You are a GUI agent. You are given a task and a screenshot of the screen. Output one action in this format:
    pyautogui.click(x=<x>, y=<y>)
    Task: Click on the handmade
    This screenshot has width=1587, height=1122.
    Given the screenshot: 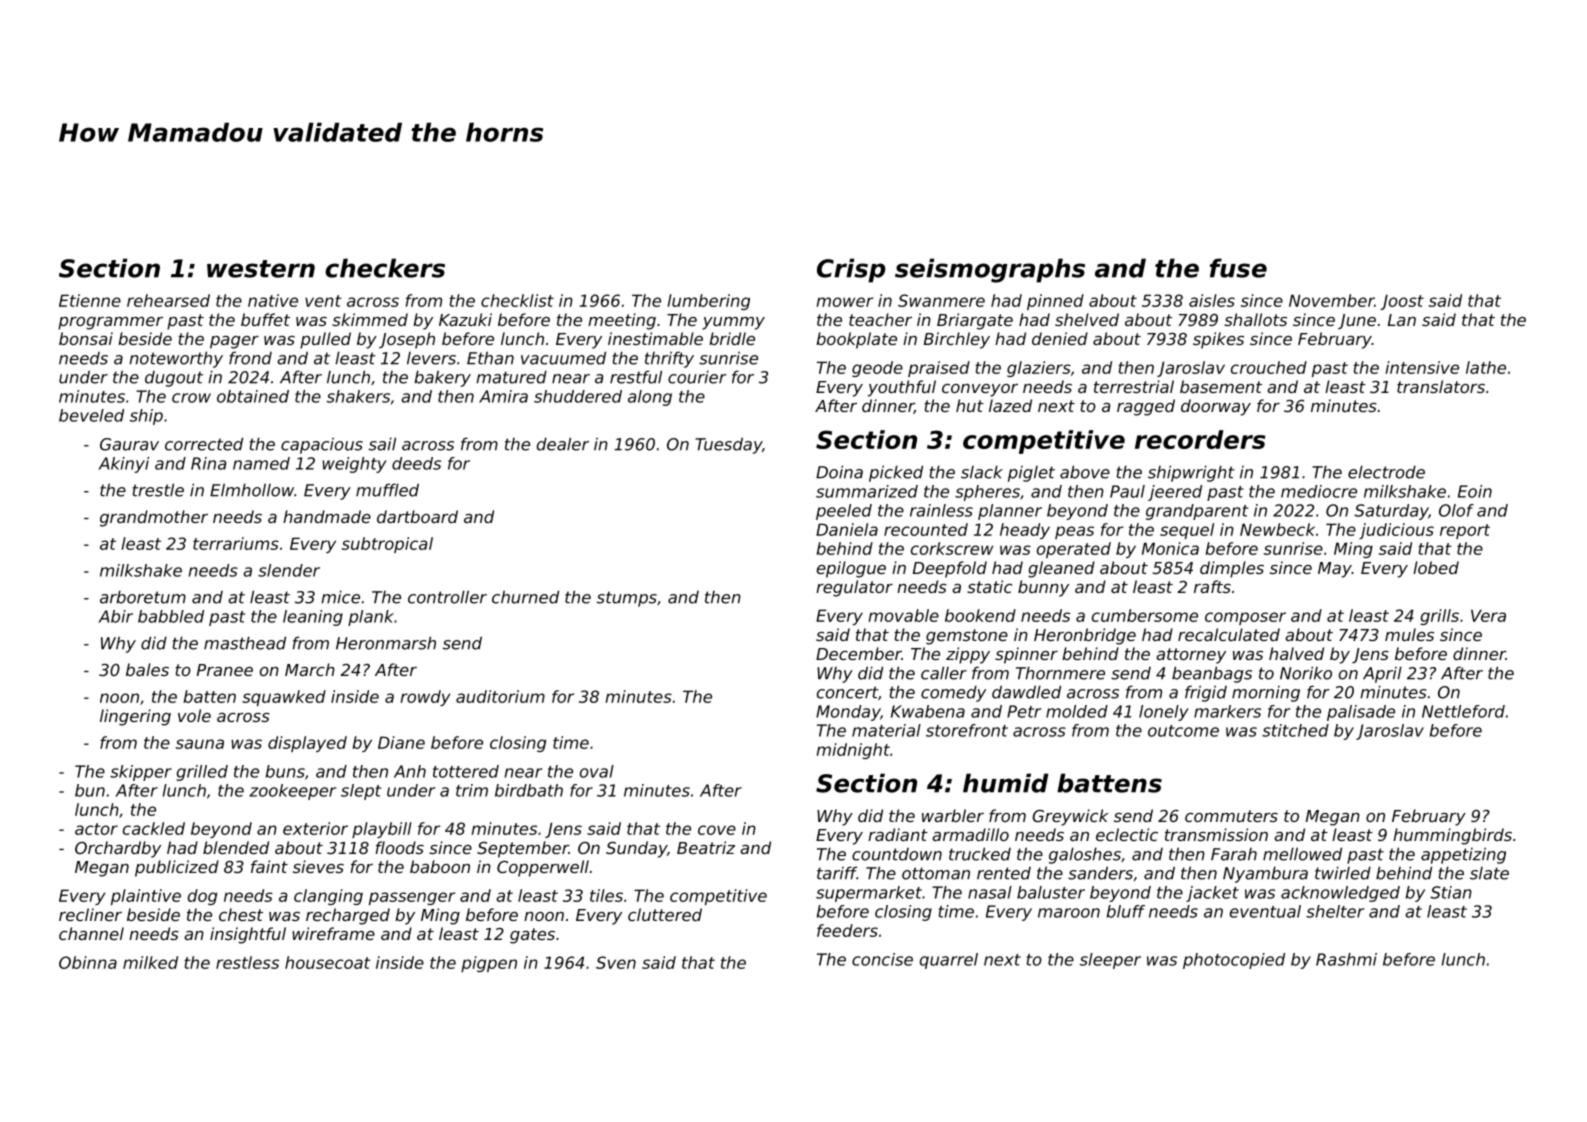 What is the action you would take?
    pyautogui.click(x=327, y=516)
